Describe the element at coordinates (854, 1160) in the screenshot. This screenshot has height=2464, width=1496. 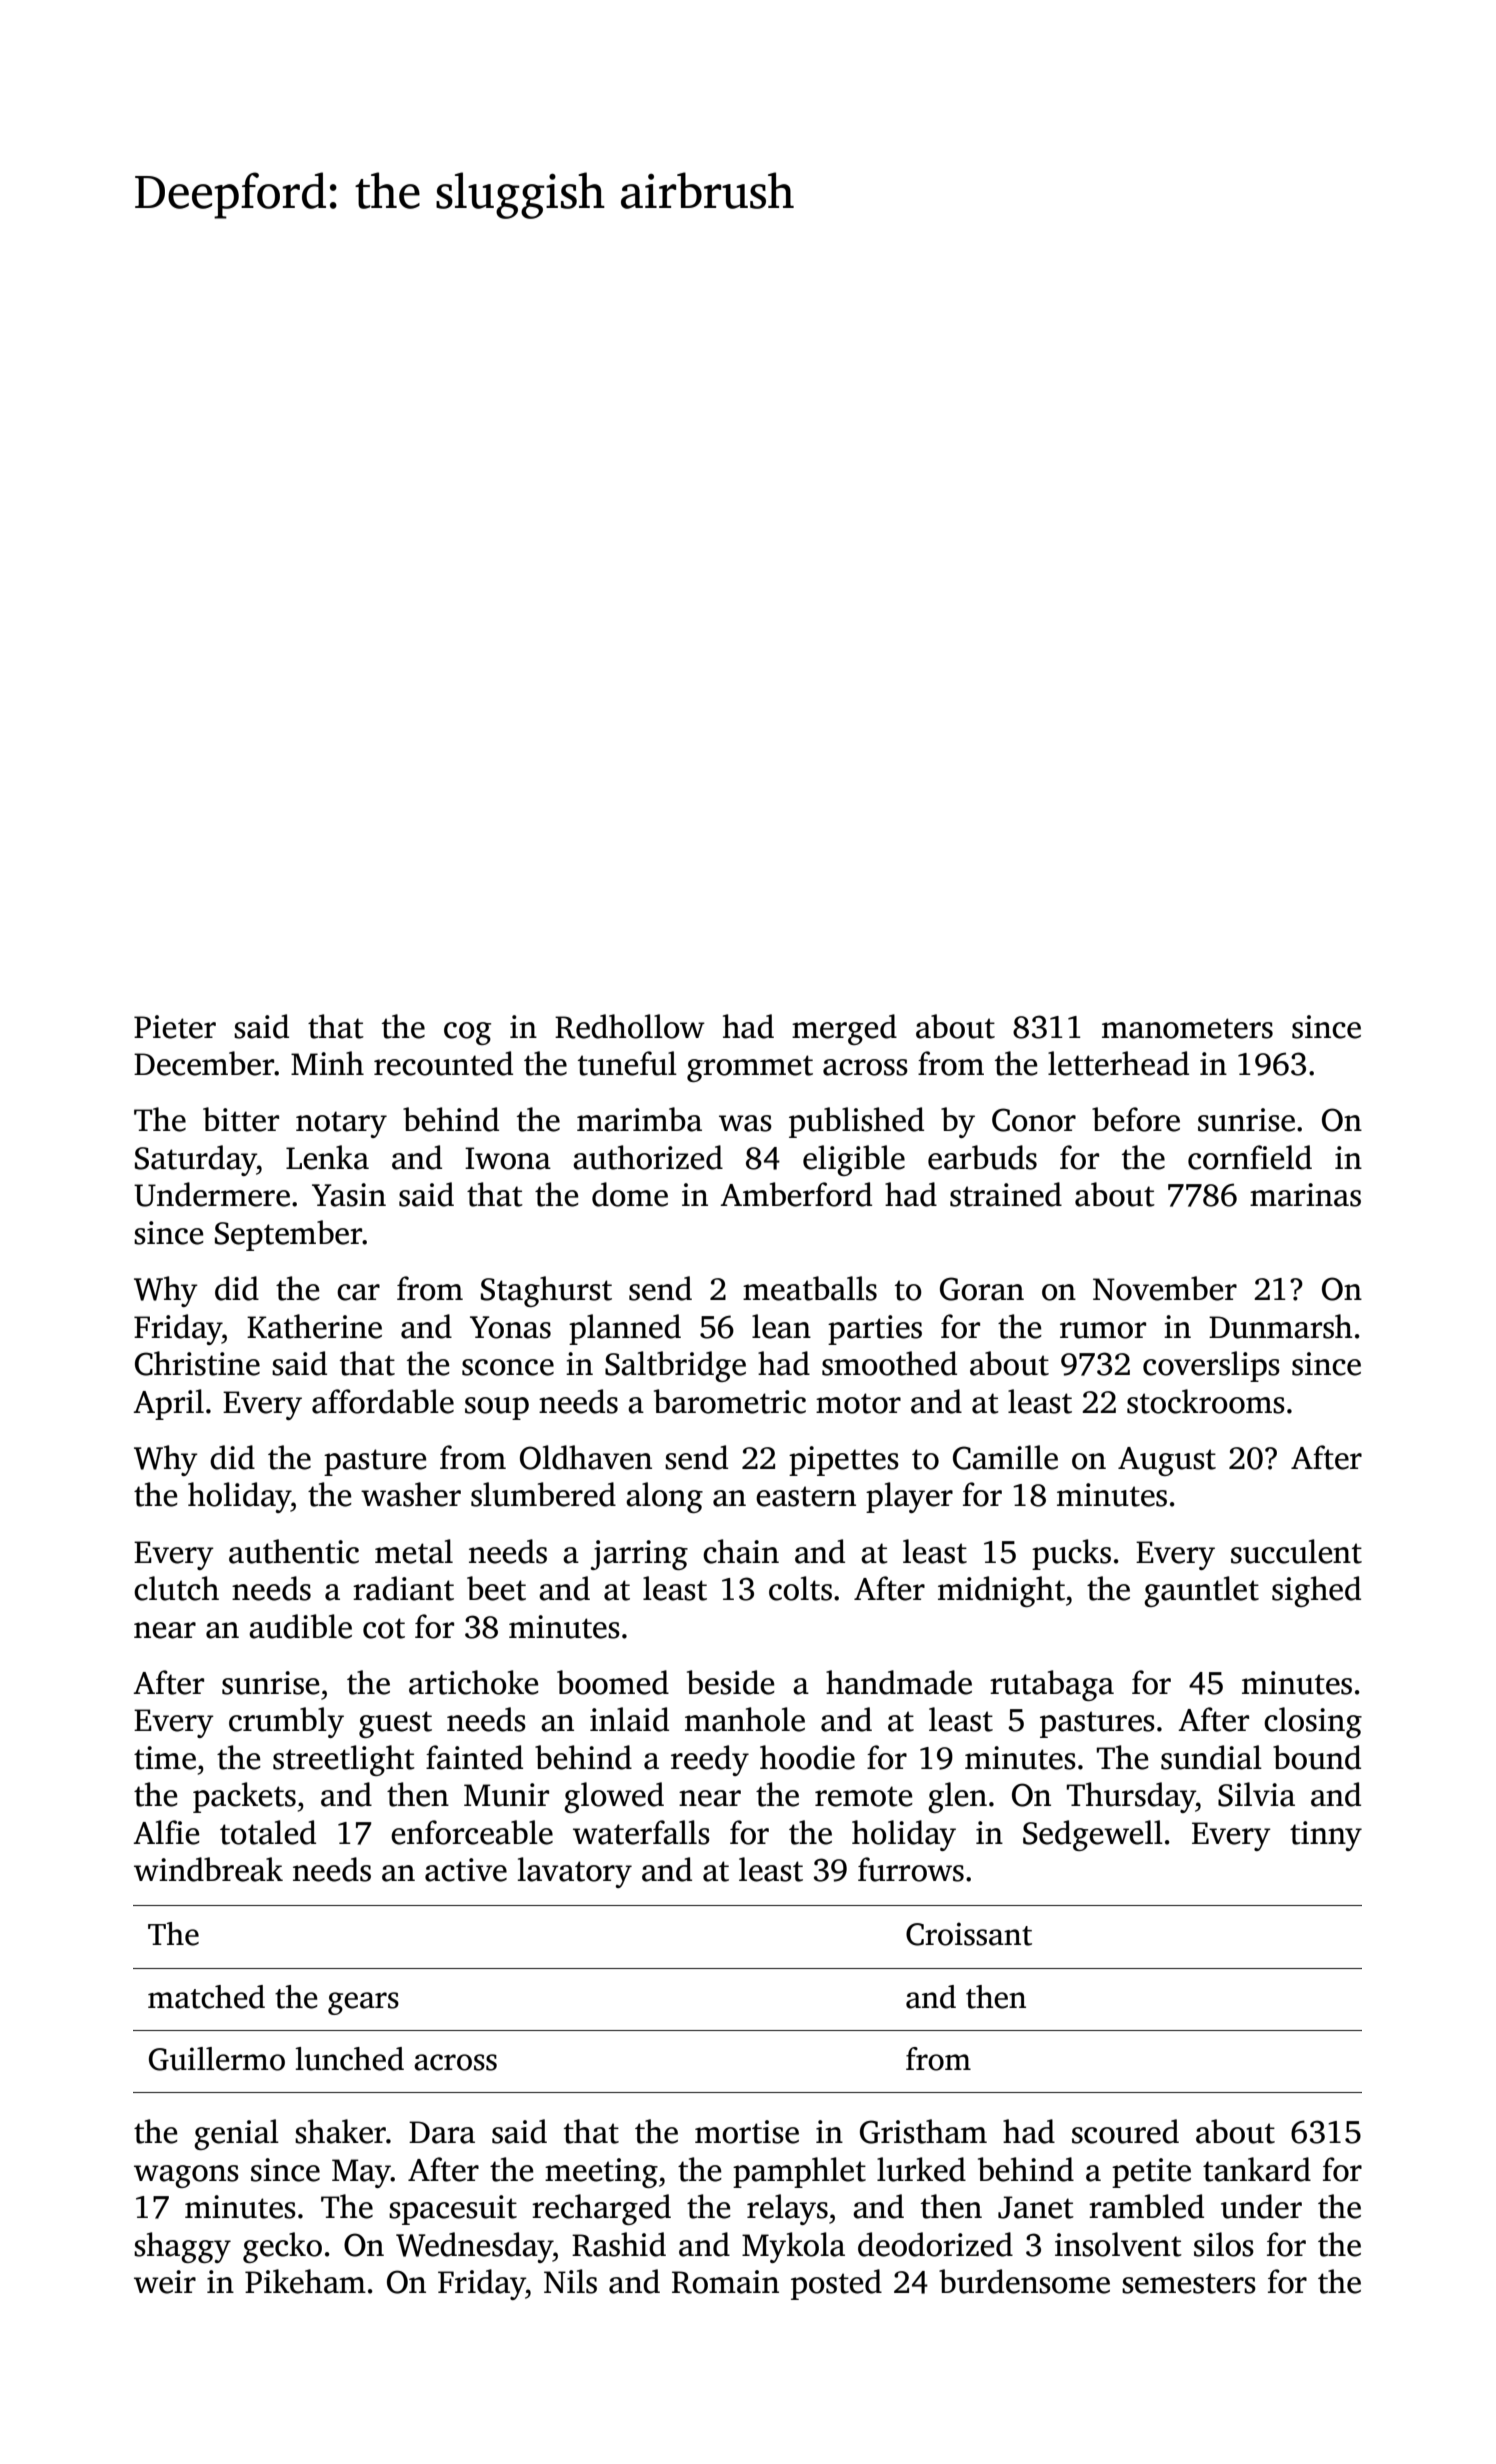
I see `eligible` at that location.
